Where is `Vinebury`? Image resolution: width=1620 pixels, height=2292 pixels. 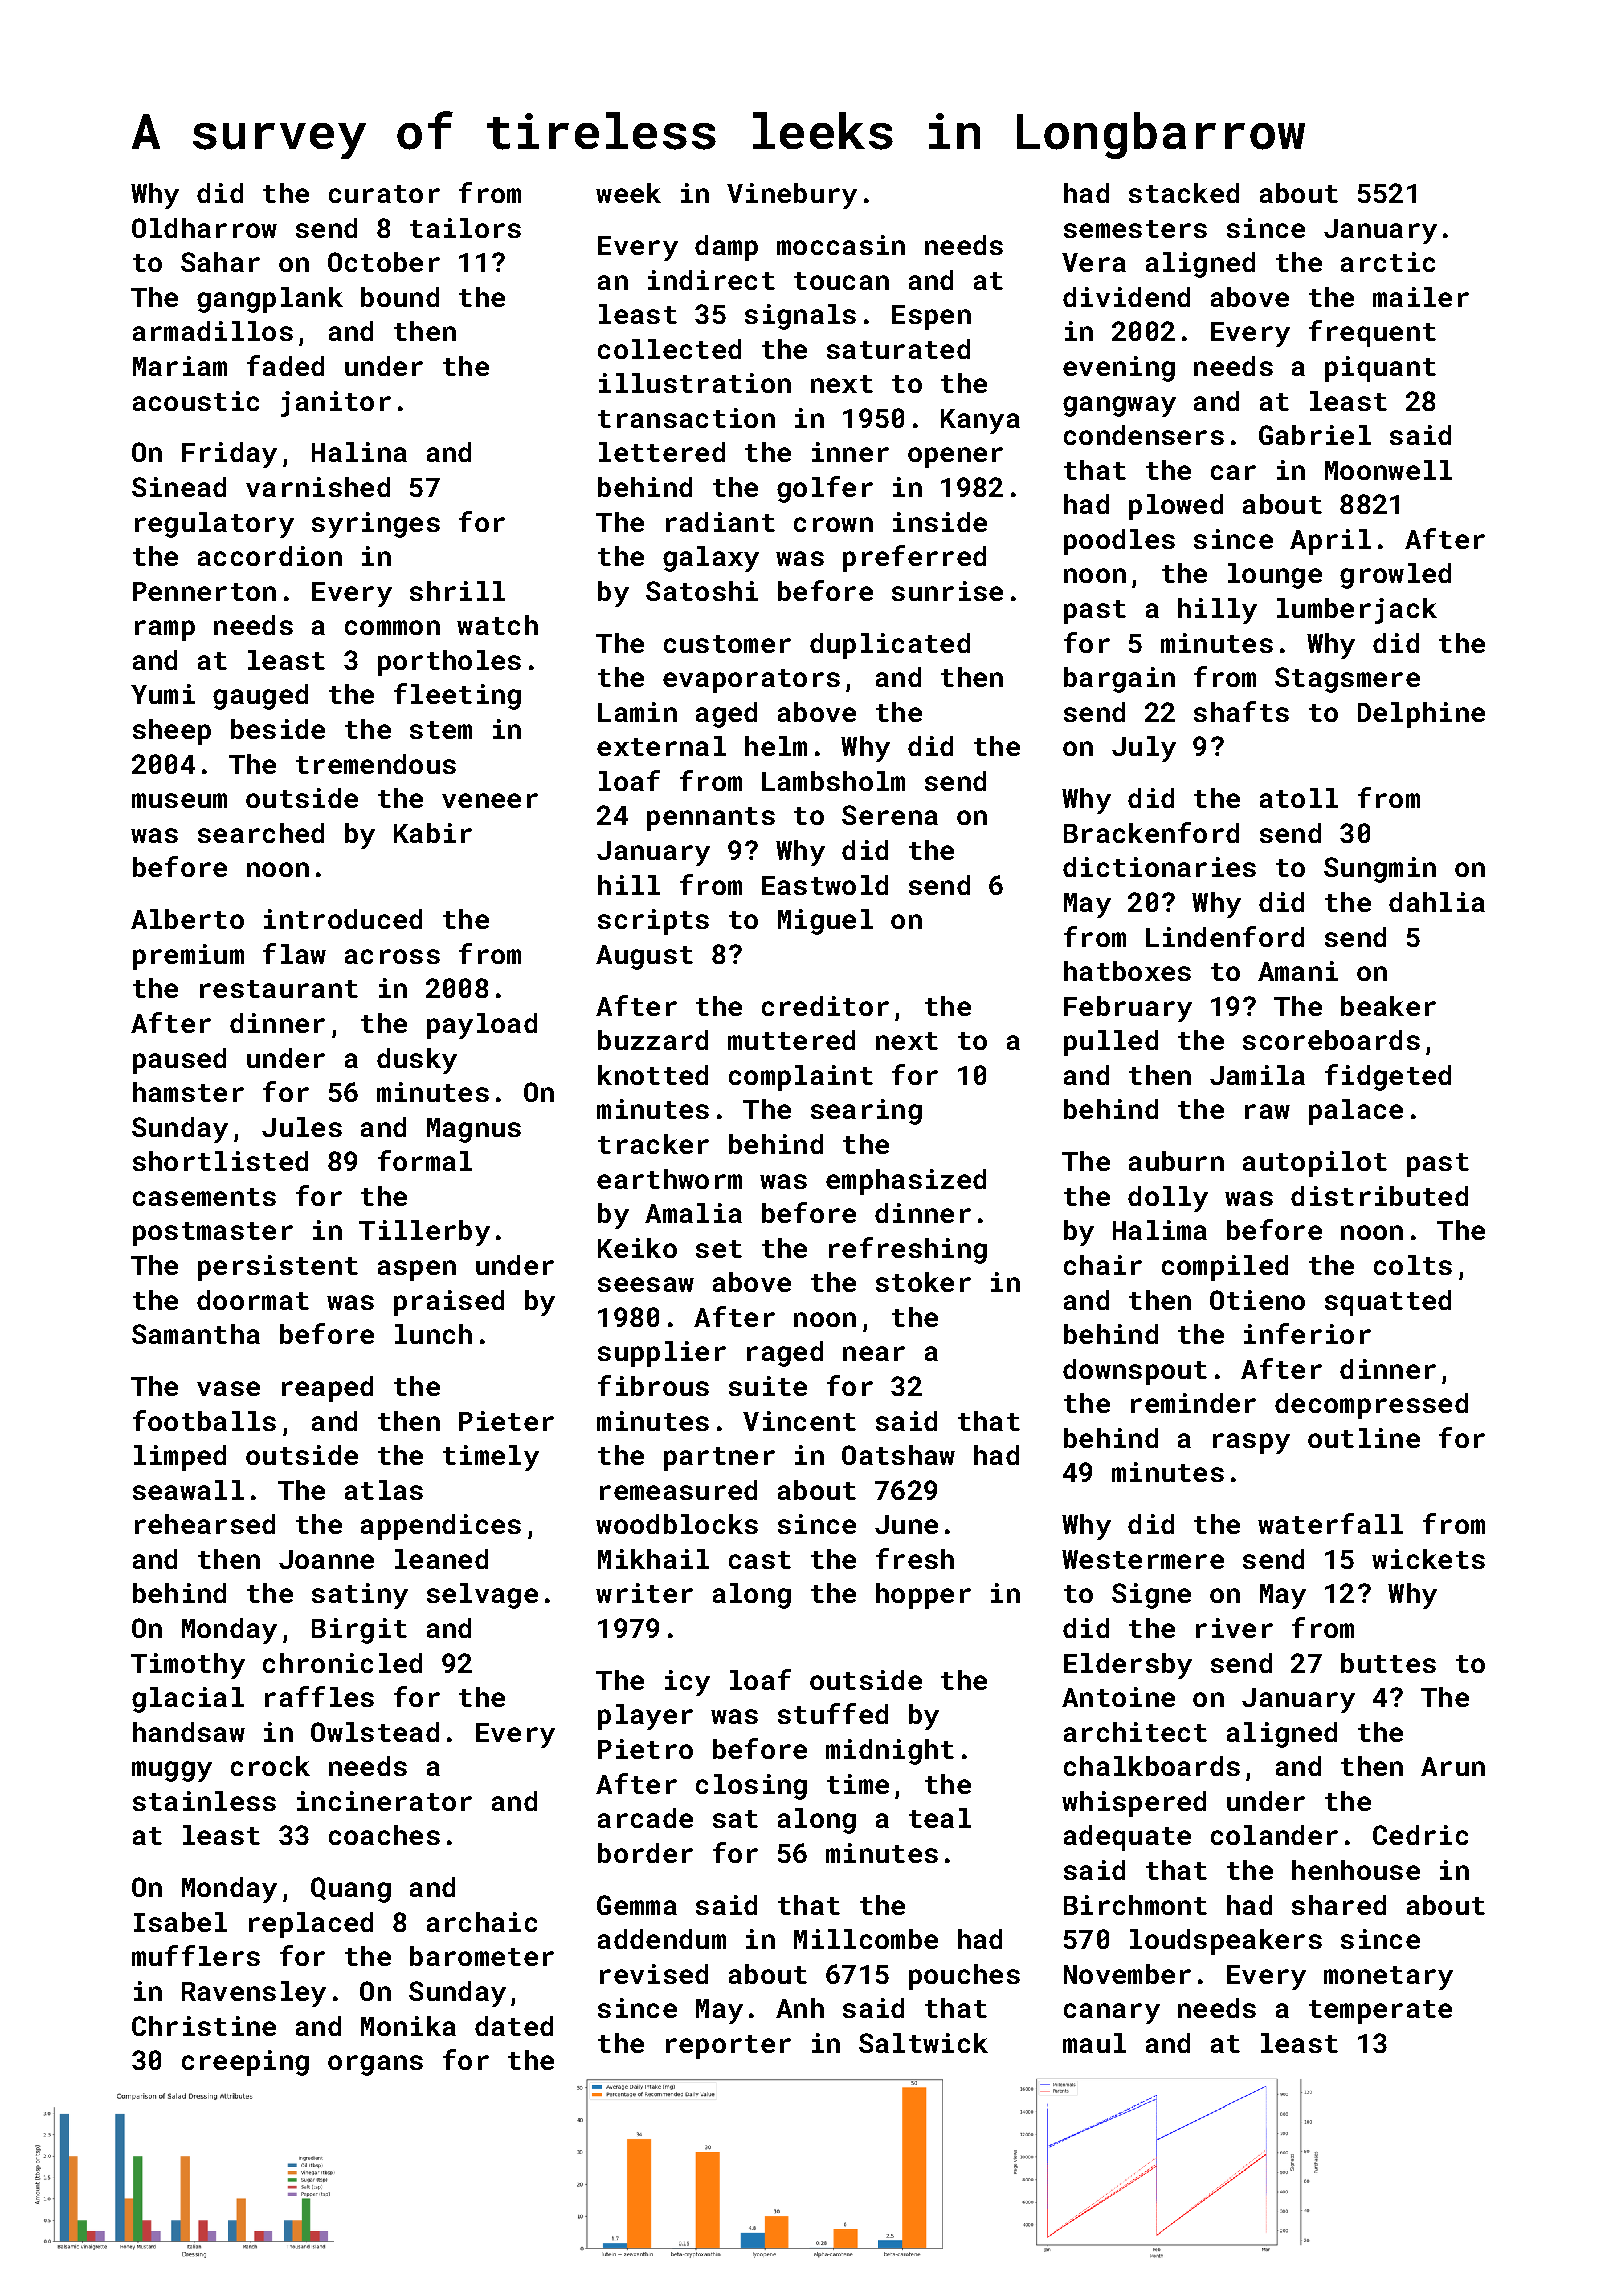
Vinebury is located at coordinates (792, 196).
